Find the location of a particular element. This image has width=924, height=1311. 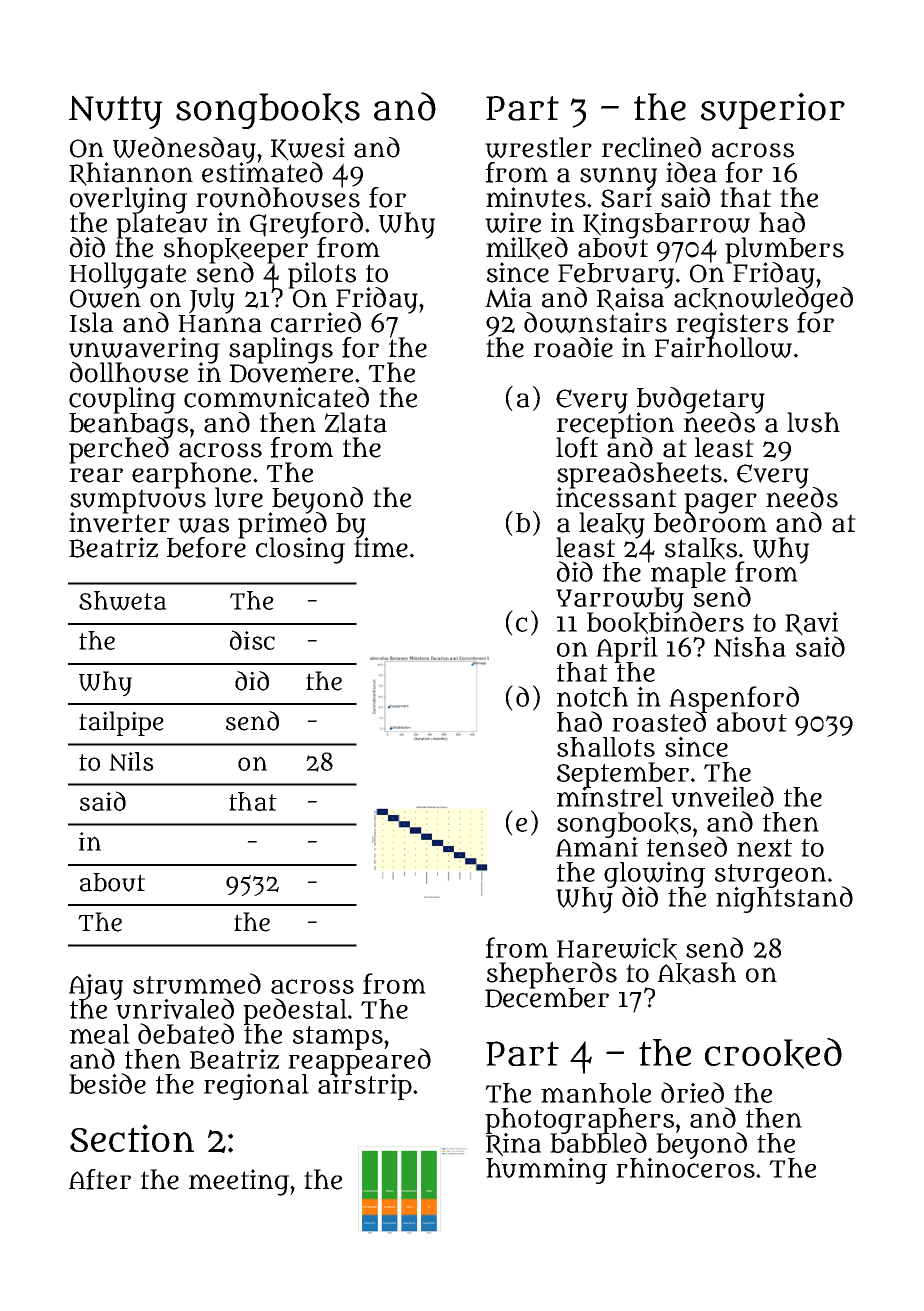

pager is located at coordinates (720, 502).
